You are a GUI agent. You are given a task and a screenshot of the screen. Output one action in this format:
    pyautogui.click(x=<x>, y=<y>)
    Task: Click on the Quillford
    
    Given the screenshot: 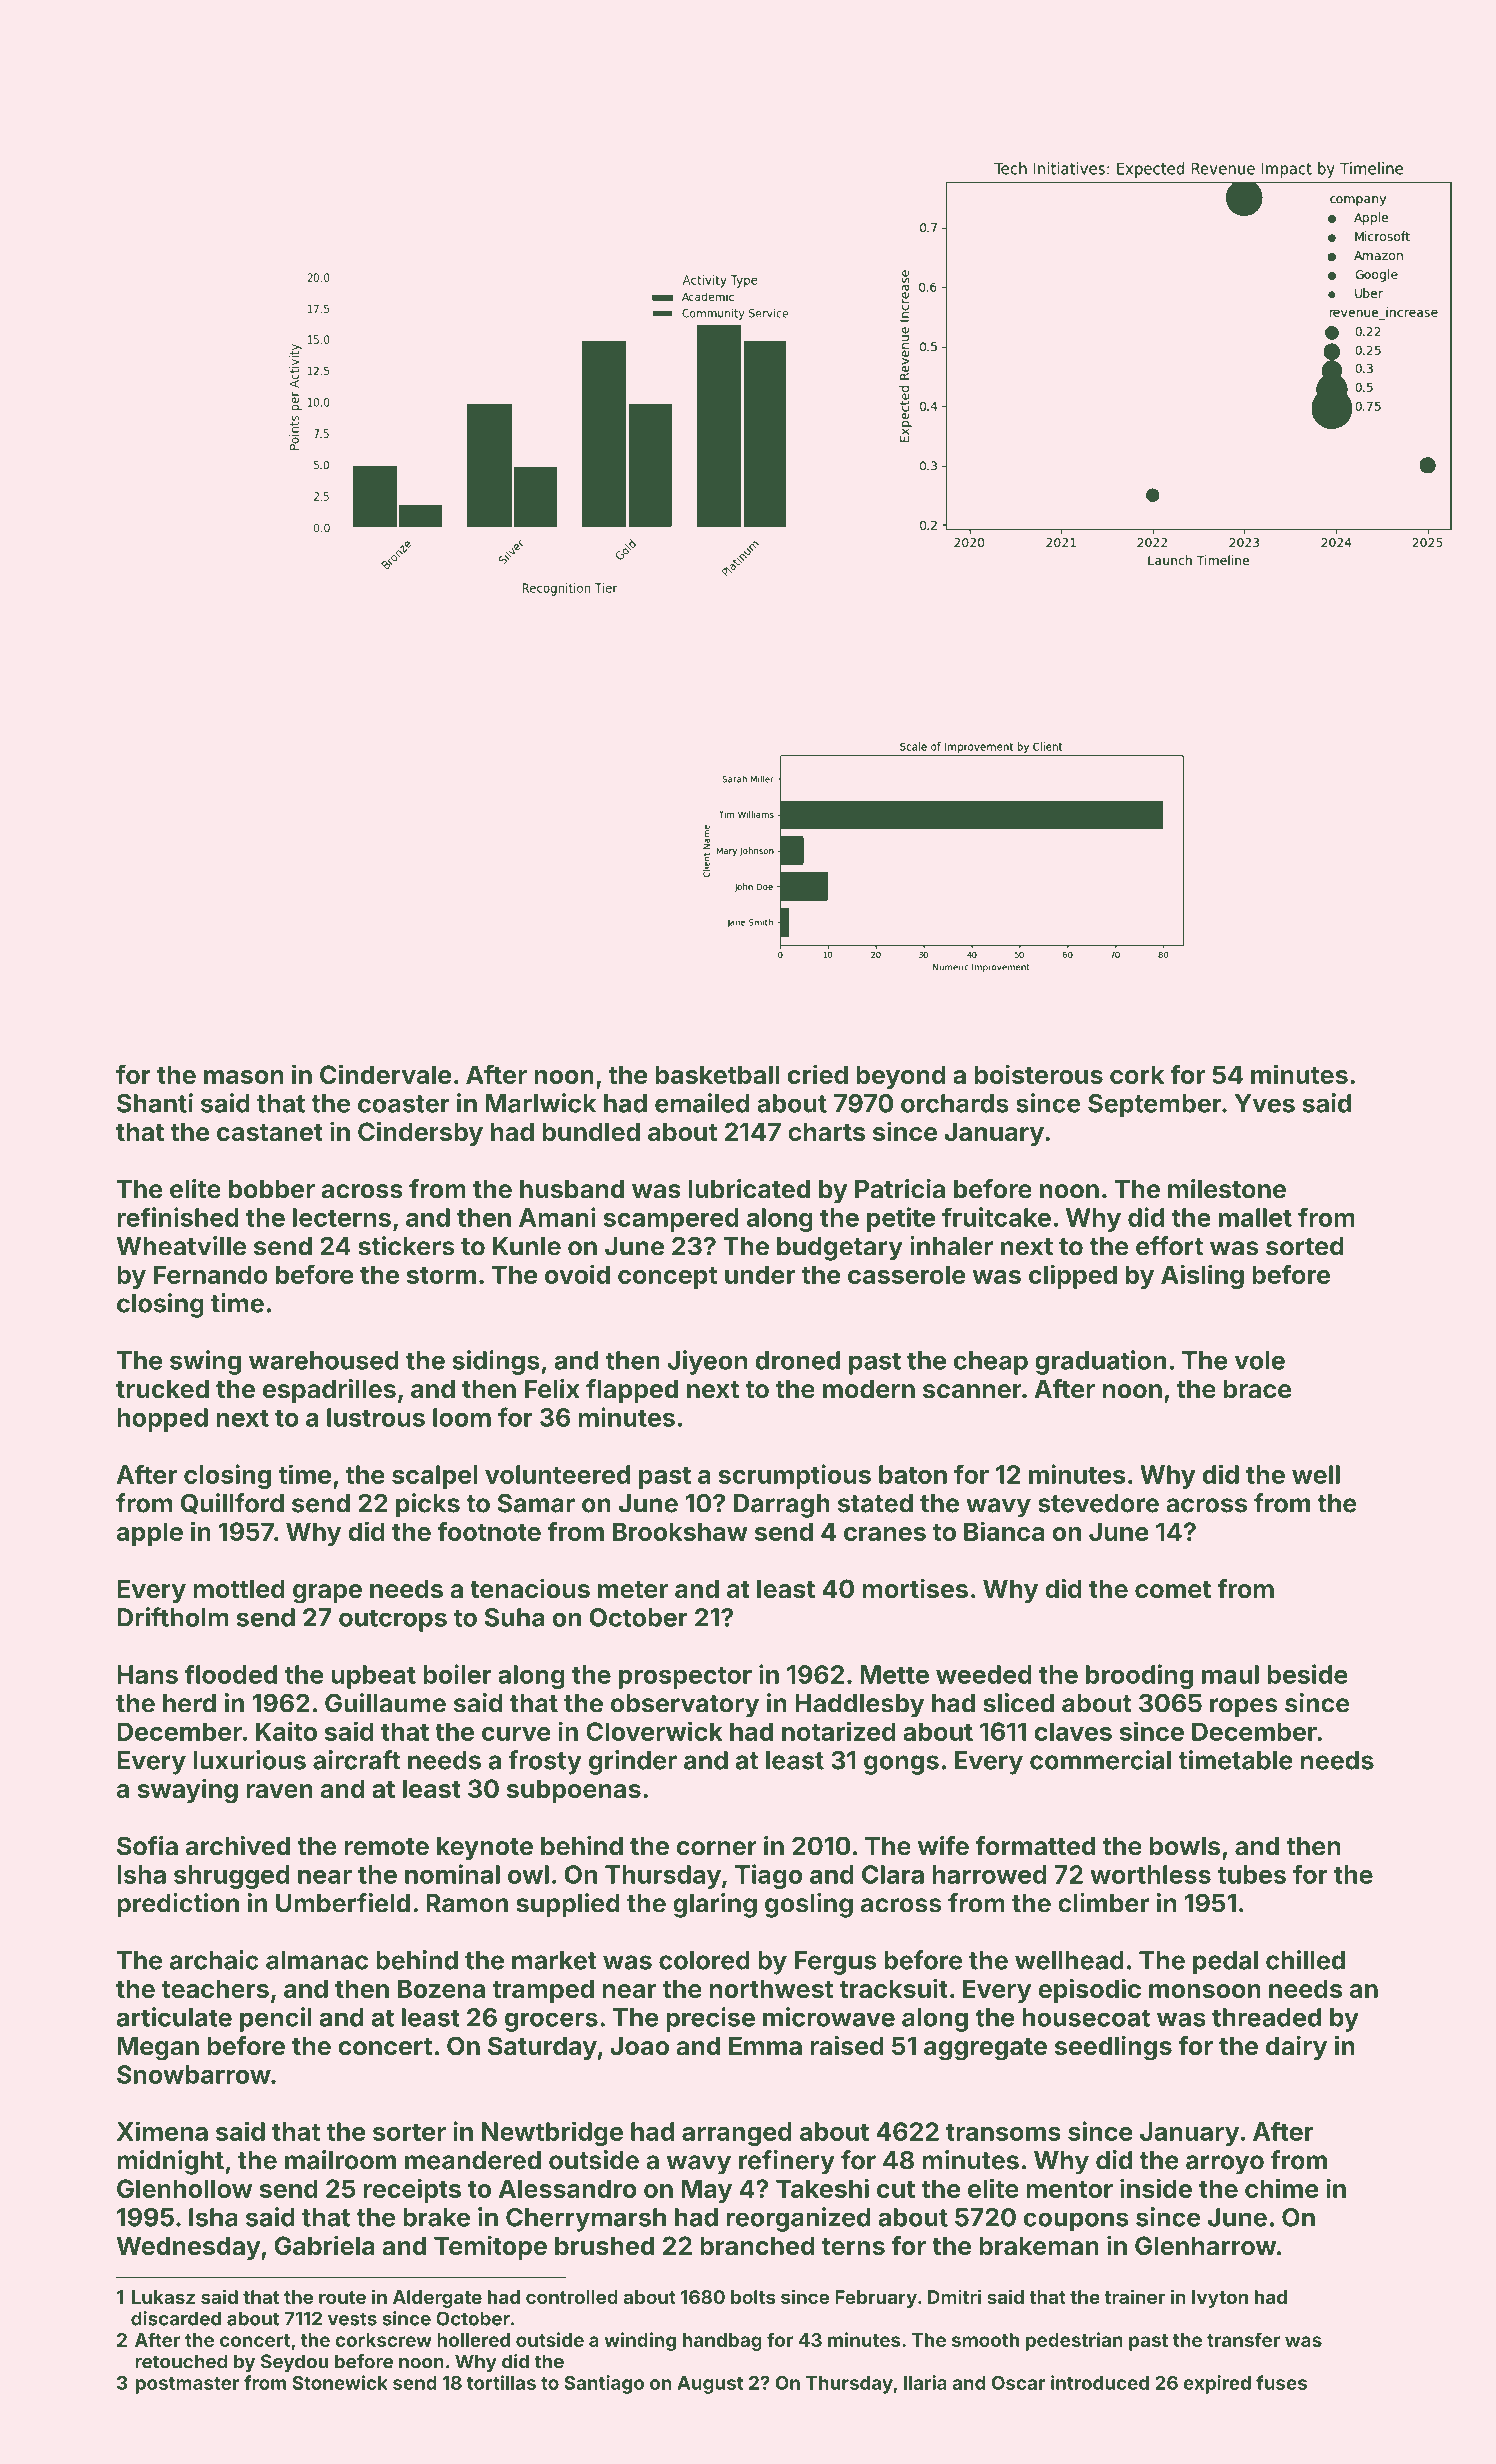 What is the action you would take?
    pyautogui.click(x=232, y=1503)
